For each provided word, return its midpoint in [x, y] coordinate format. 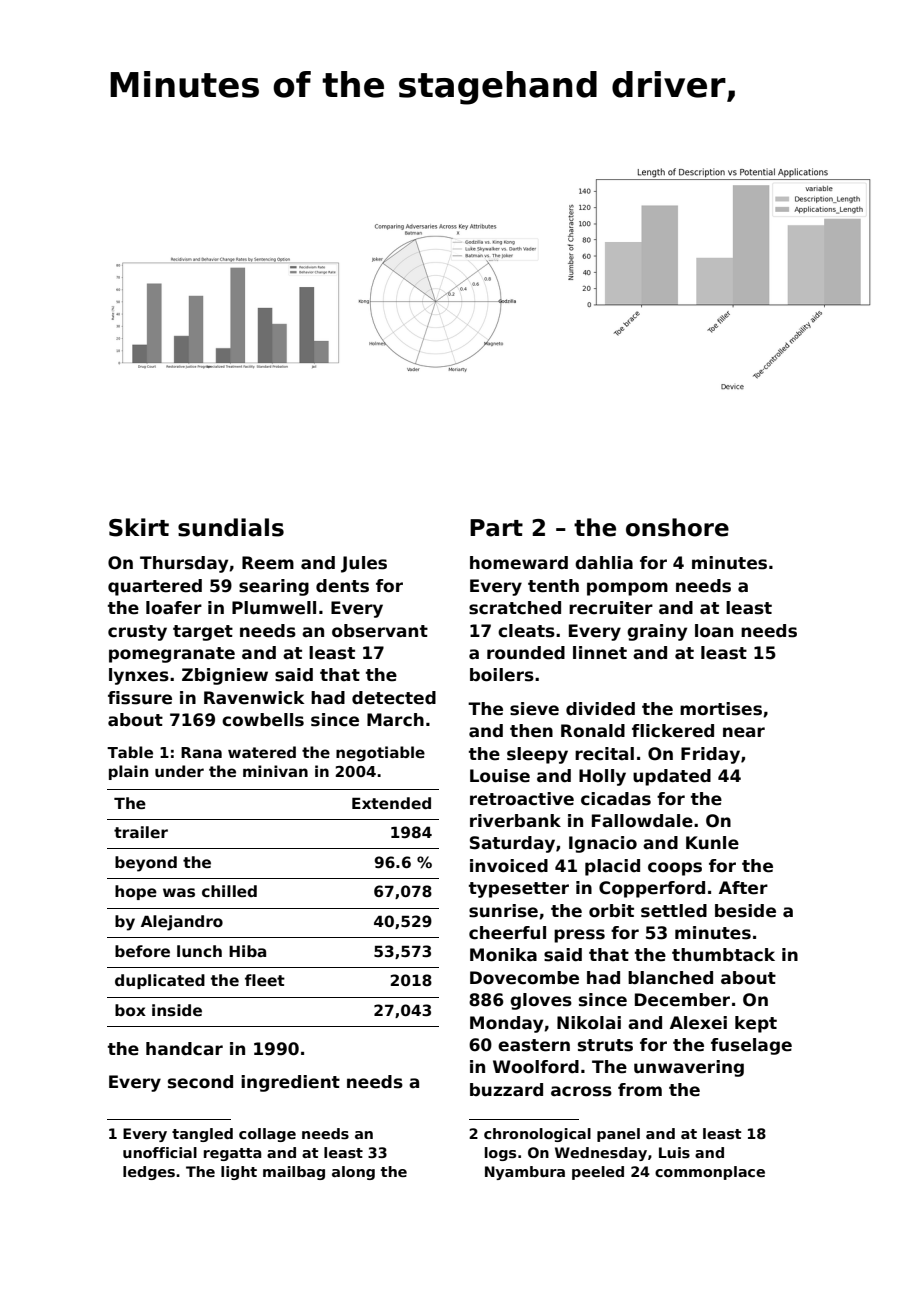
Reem [268, 563]
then [531, 731]
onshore [677, 527]
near [744, 732]
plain [128, 772]
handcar [184, 1049]
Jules [364, 564]
